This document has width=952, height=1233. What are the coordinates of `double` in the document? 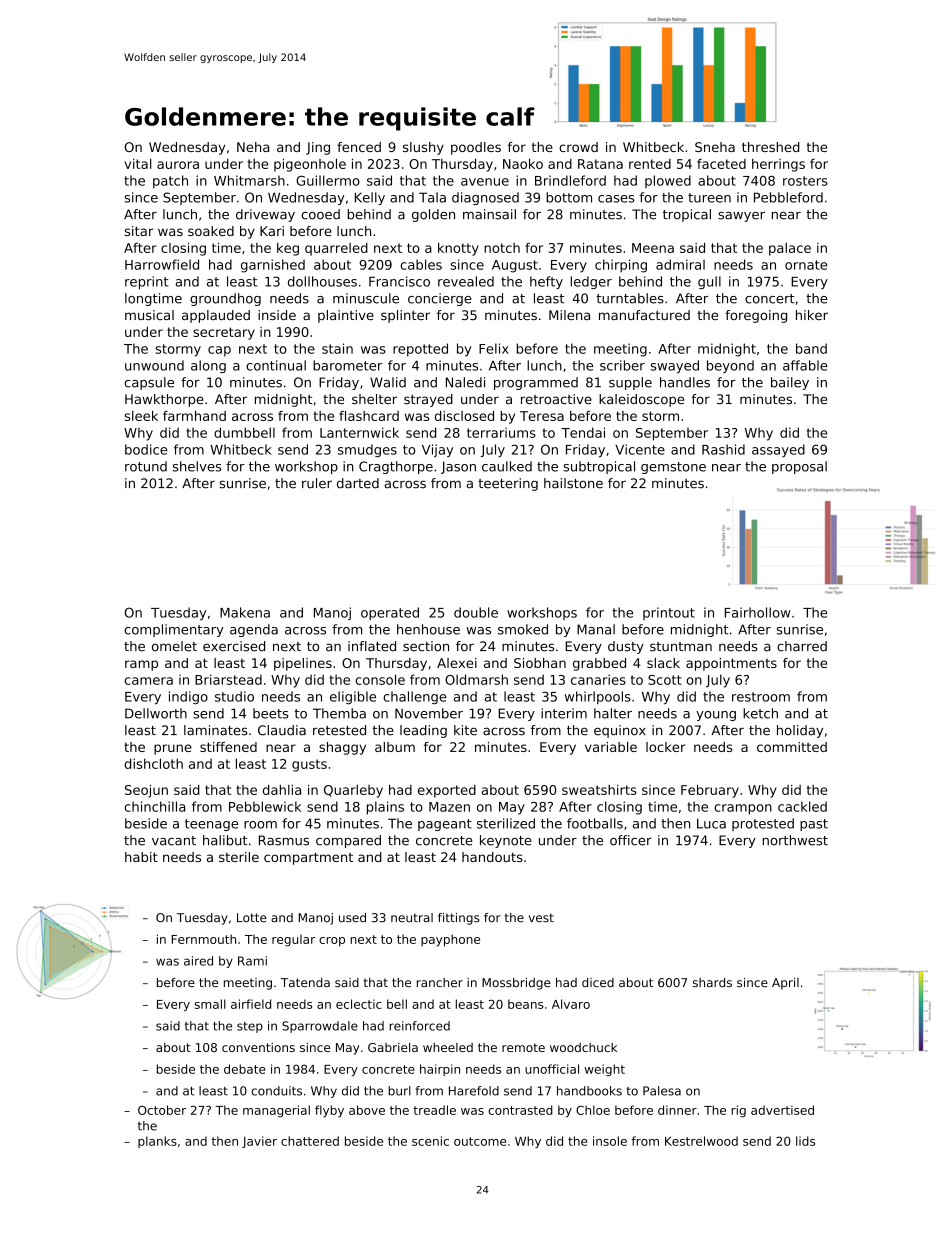 It's located at (476, 612).
